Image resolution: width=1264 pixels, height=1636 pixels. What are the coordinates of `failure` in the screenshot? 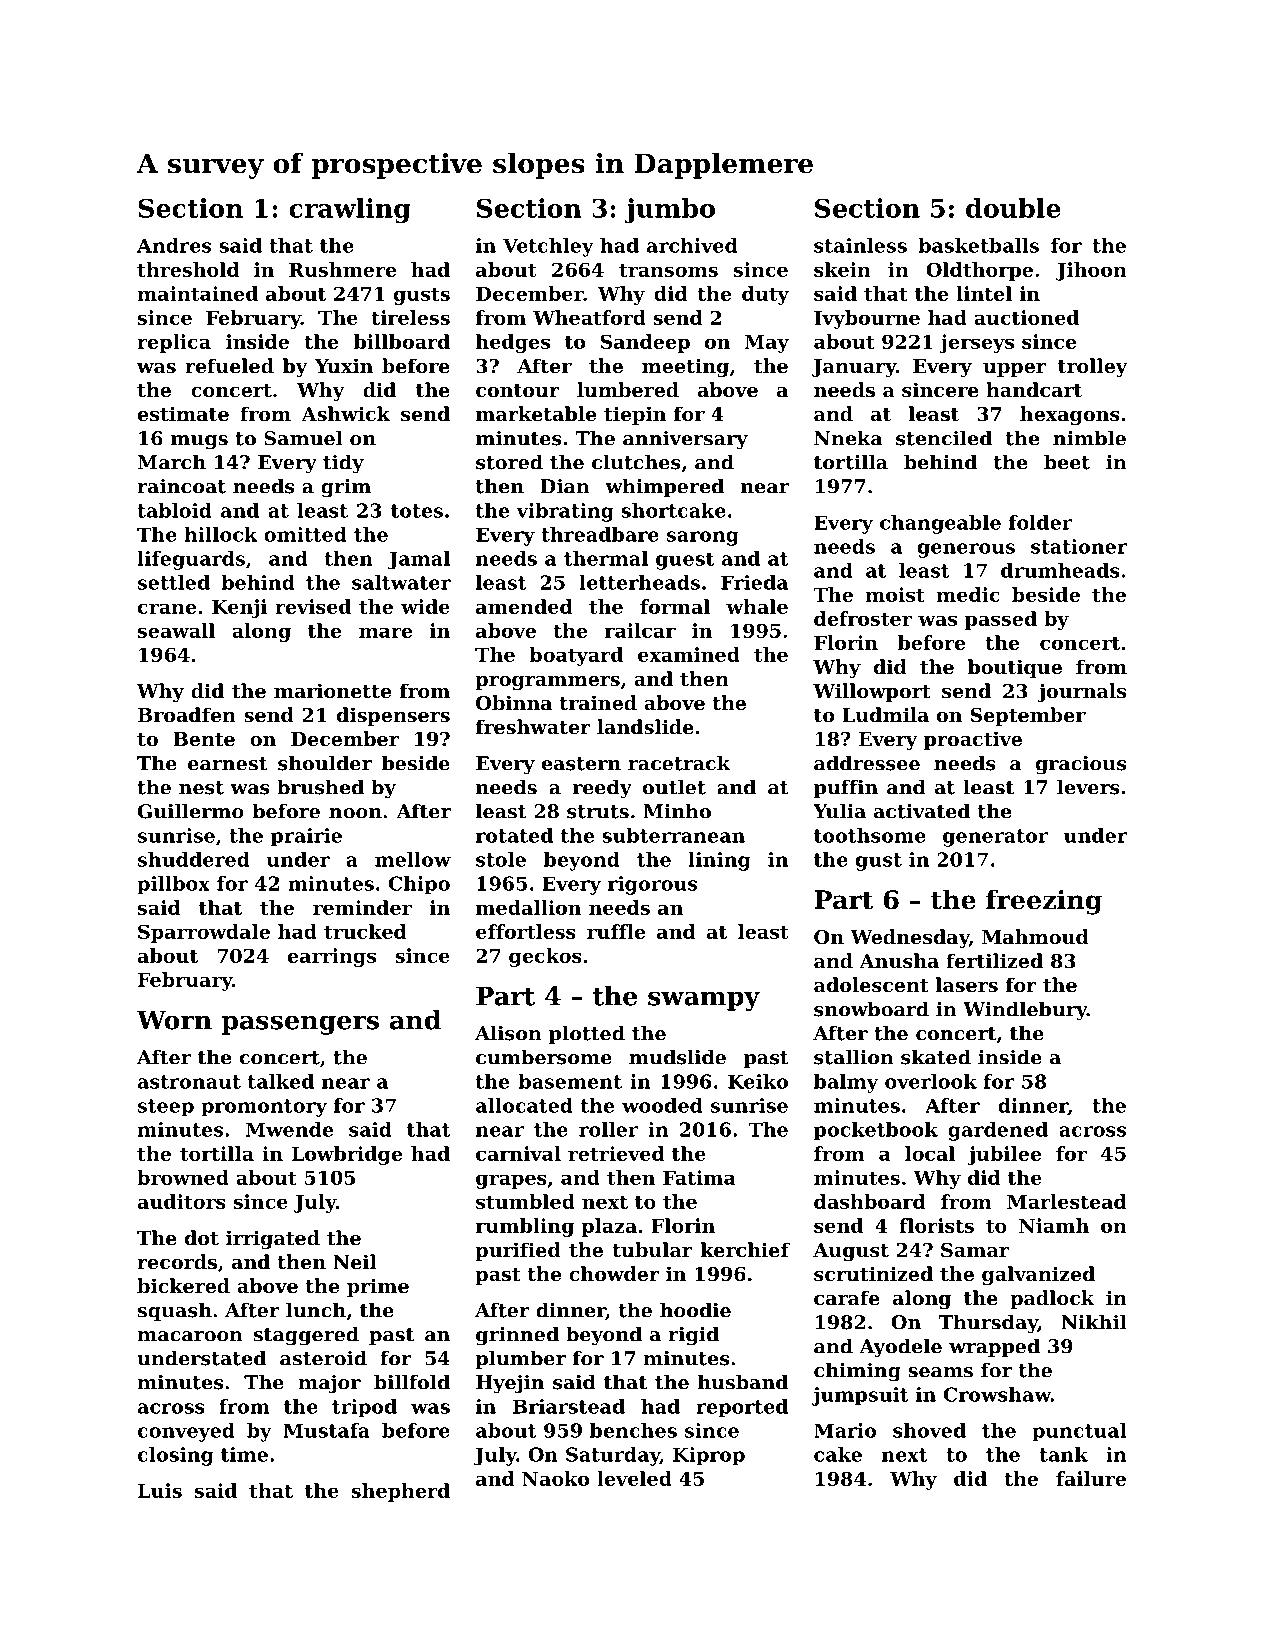 It's located at (1091, 1478).
